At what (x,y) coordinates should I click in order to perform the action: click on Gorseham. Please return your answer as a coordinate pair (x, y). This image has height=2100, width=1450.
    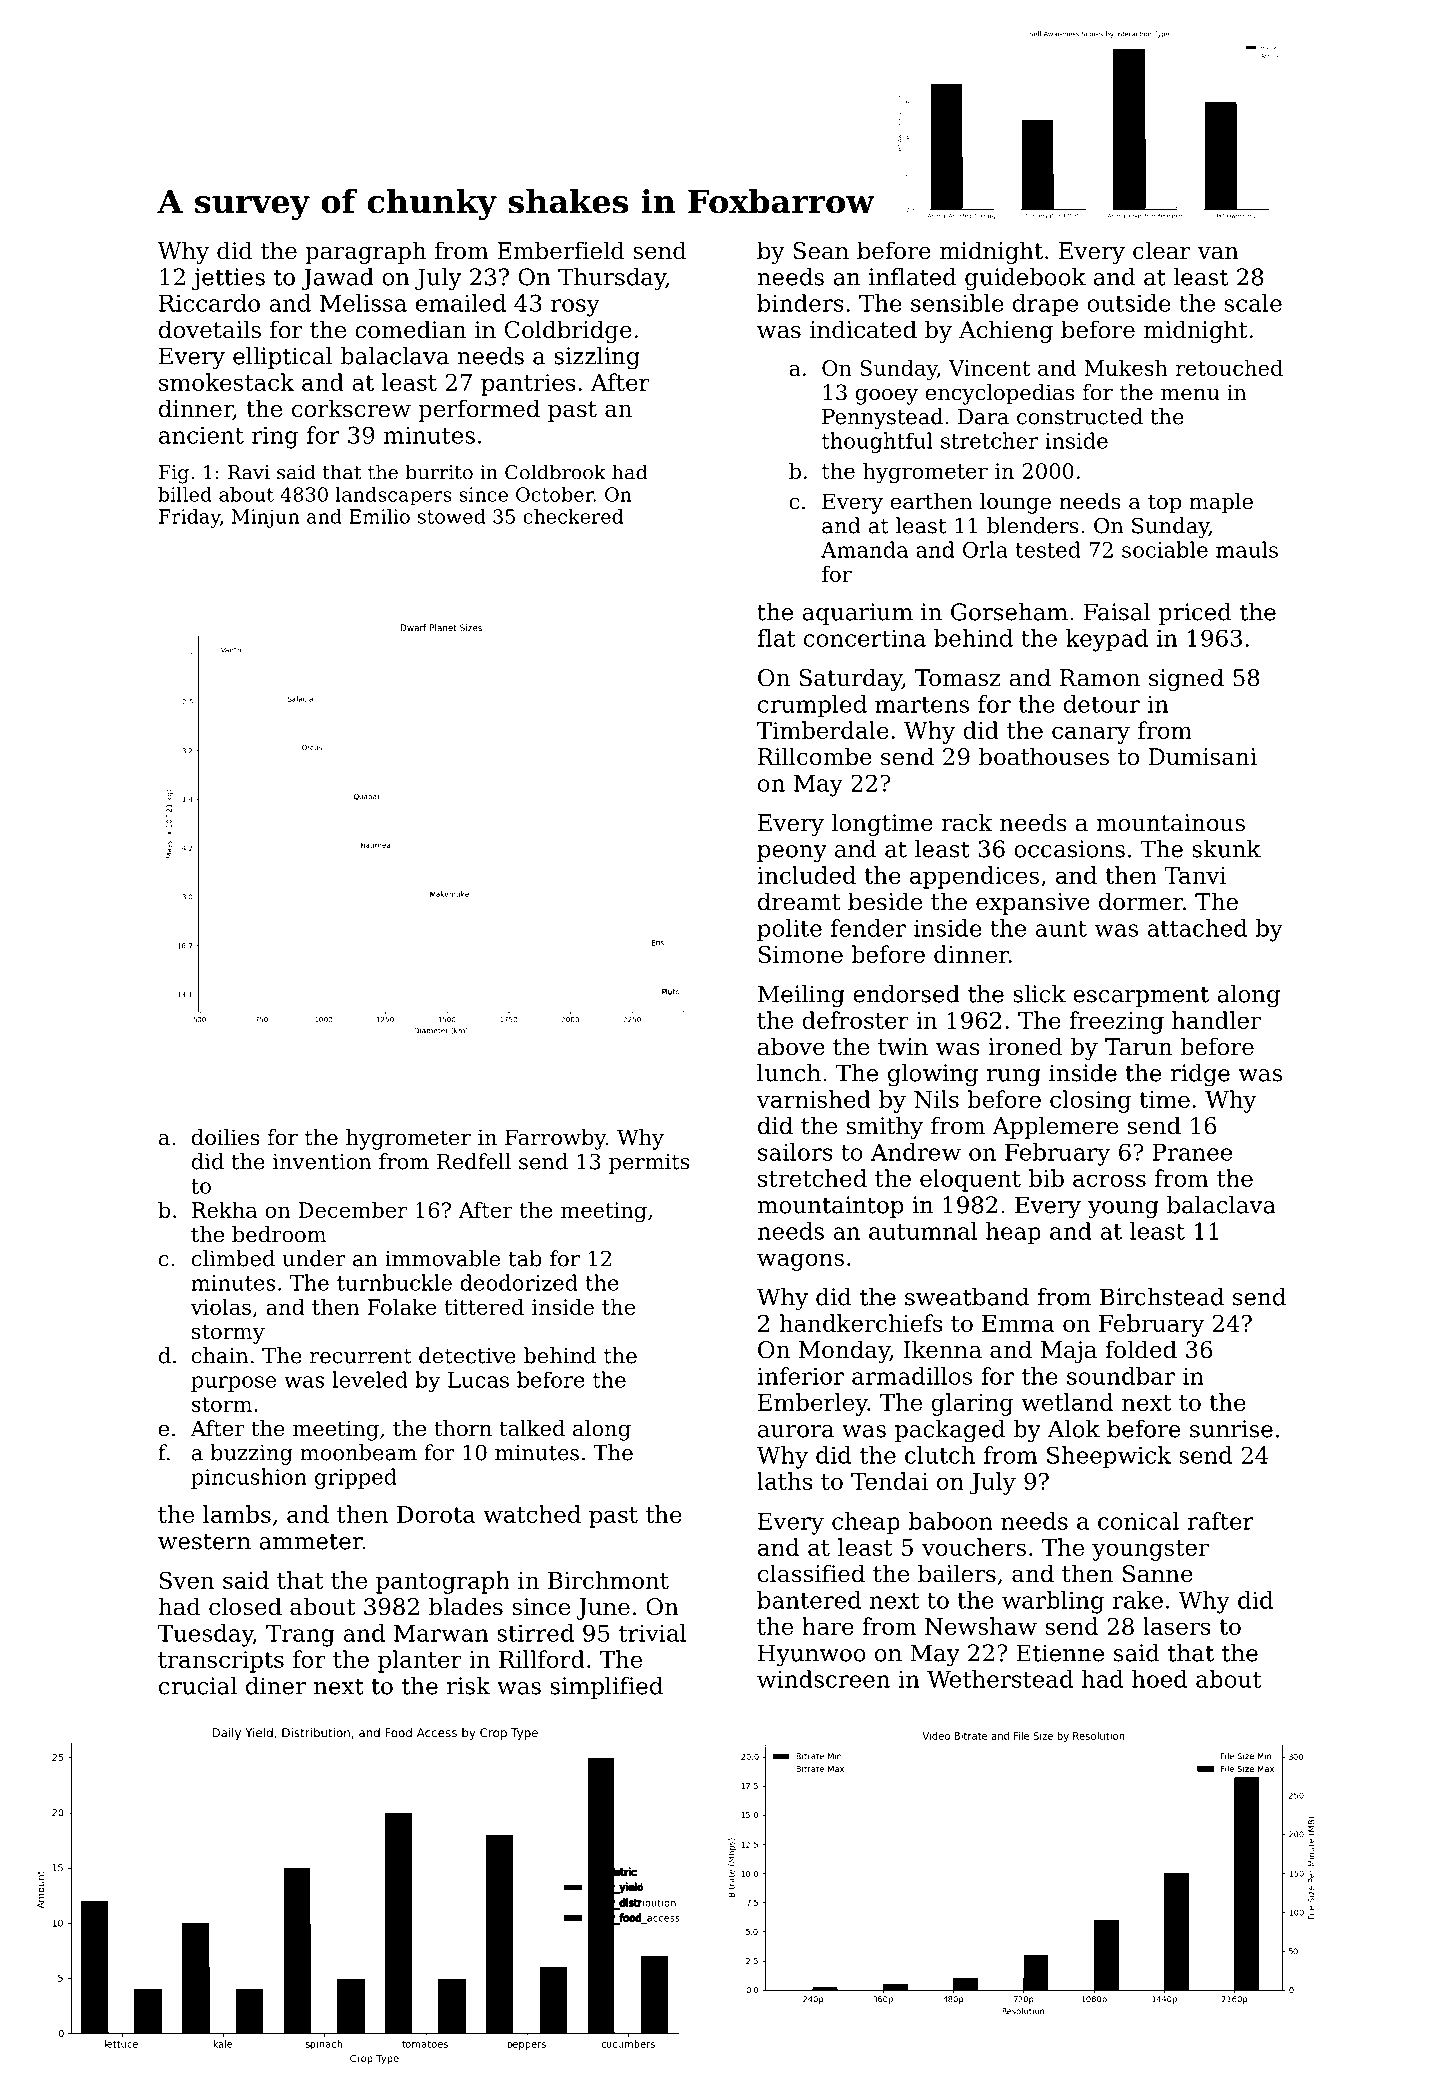
    Looking at the image, I should click on (1009, 612).
